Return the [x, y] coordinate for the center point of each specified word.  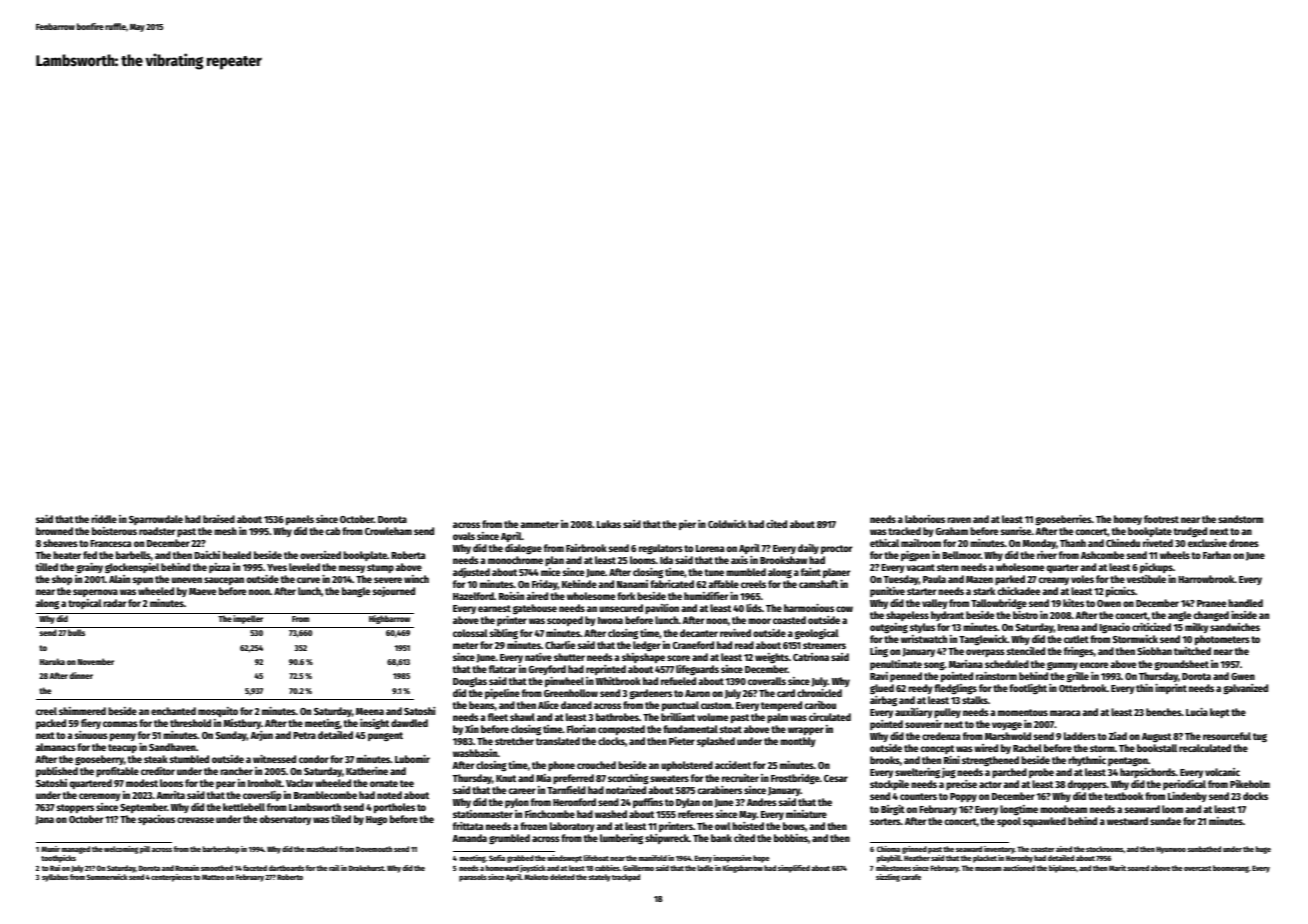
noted [389, 795]
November [96, 661]
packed [51, 724]
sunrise [1016, 530]
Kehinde [579, 584]
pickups [1156, 567]
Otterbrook [1083, 688]
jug [949, 772]
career [522, 791]
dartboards [286, 868]
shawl [522, 717]
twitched [1192, 651]
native [538, 657]
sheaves [60, 543]
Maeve [202, 591]
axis [739, 560]
